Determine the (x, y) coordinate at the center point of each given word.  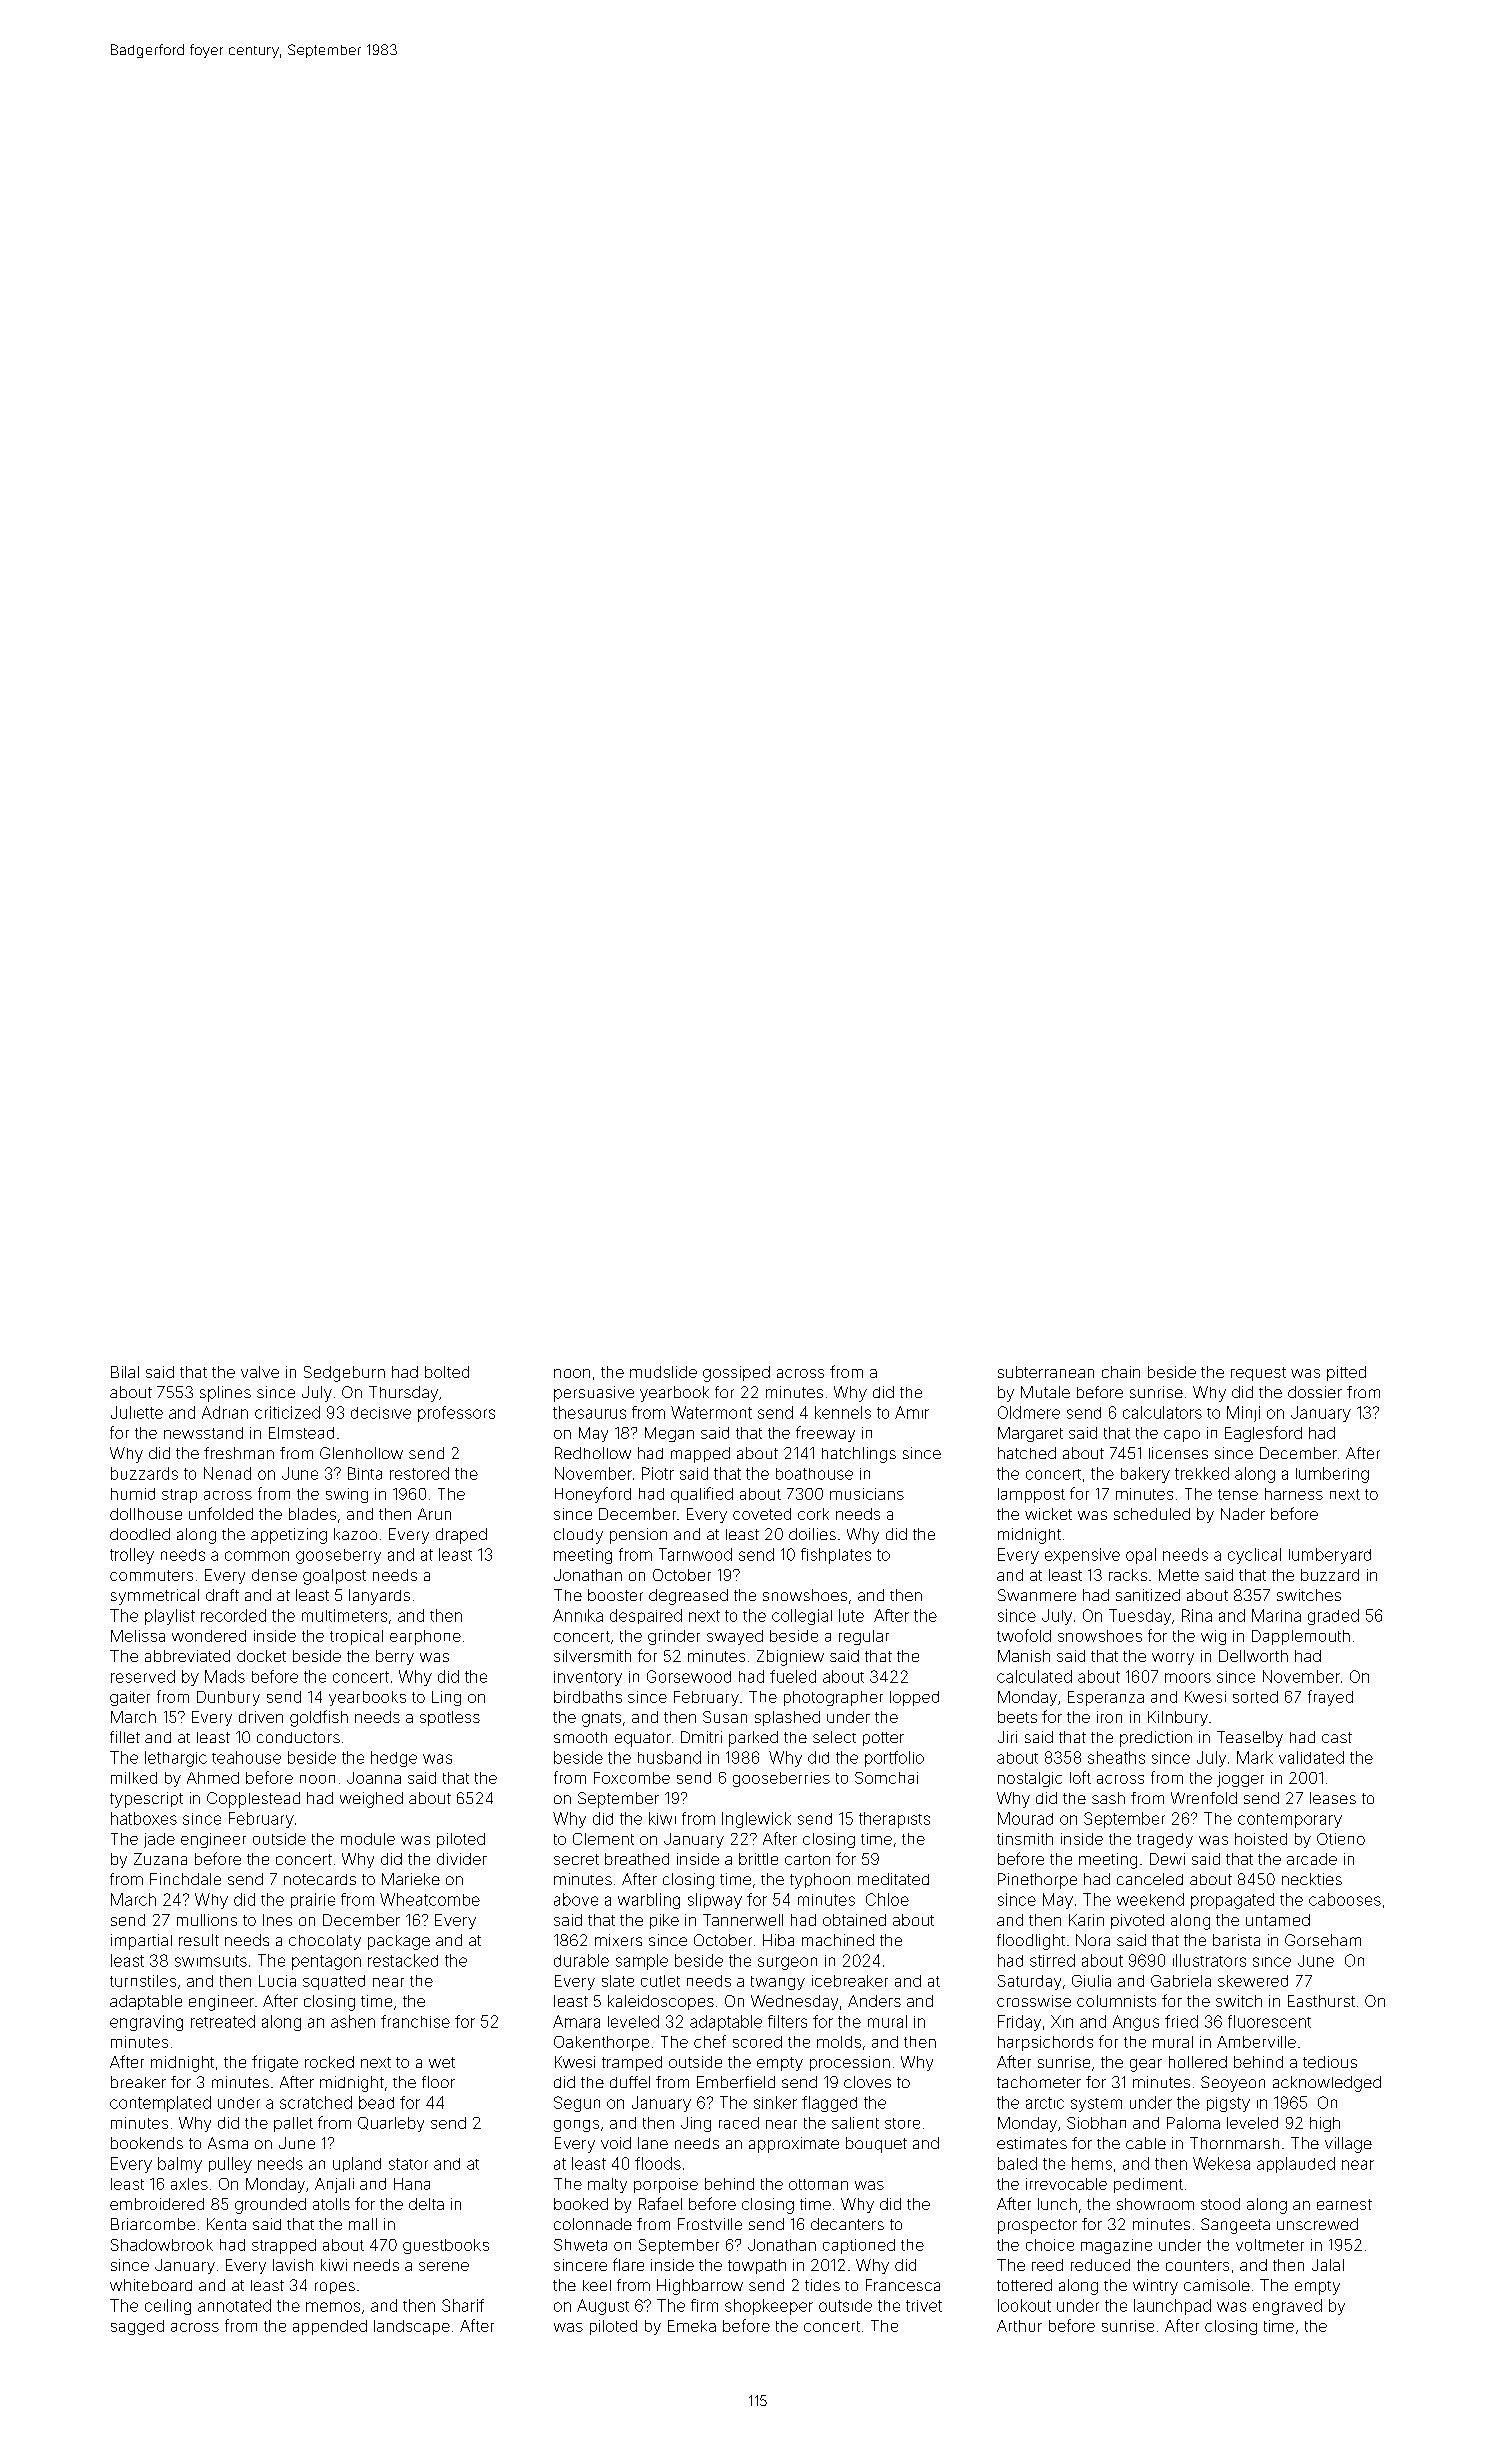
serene (444, 2266)
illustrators (1209, 1960)
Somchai (886, 1778)
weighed (371, 1800)
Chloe (887, 1899)
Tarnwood (695, 1554)
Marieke (411, 1879)
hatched (1027, 1453)
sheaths (1116, 1757)
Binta (365, 1473)
